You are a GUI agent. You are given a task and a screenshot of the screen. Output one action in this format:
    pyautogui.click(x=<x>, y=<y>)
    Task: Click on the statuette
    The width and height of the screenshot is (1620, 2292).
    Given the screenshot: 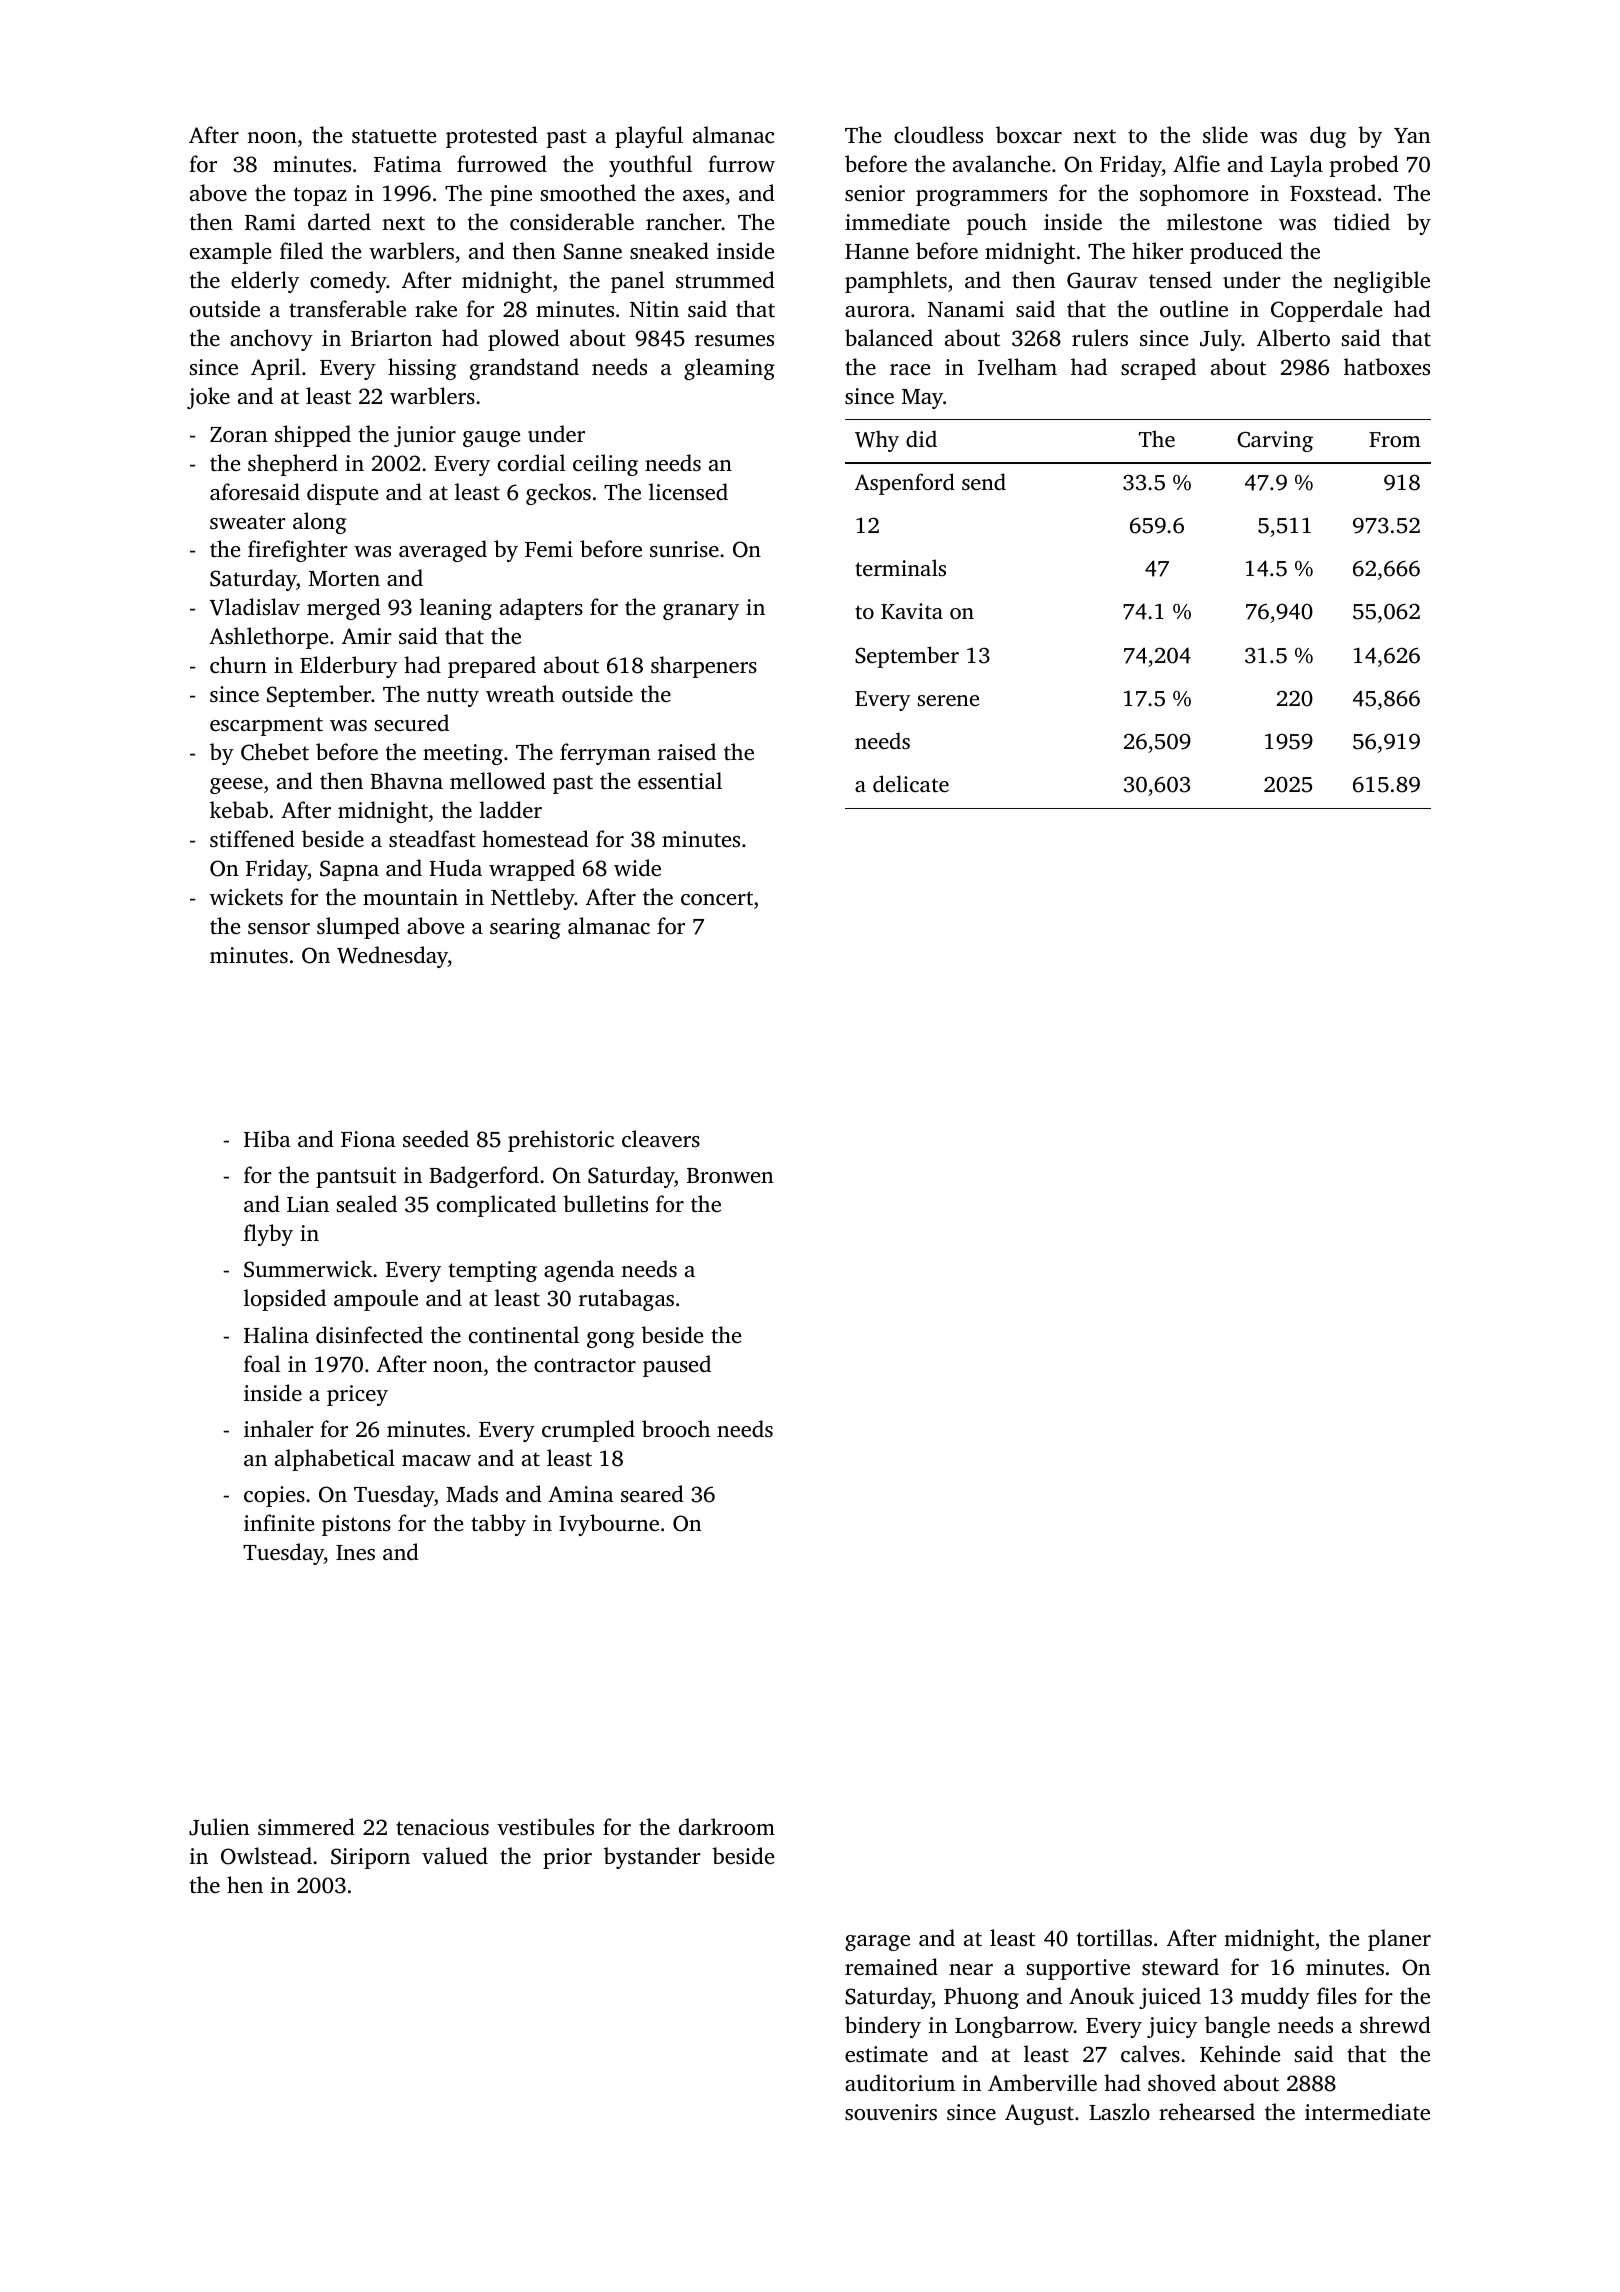 What is the action you would take?
    pyautogui.click(x=394, y=136)
